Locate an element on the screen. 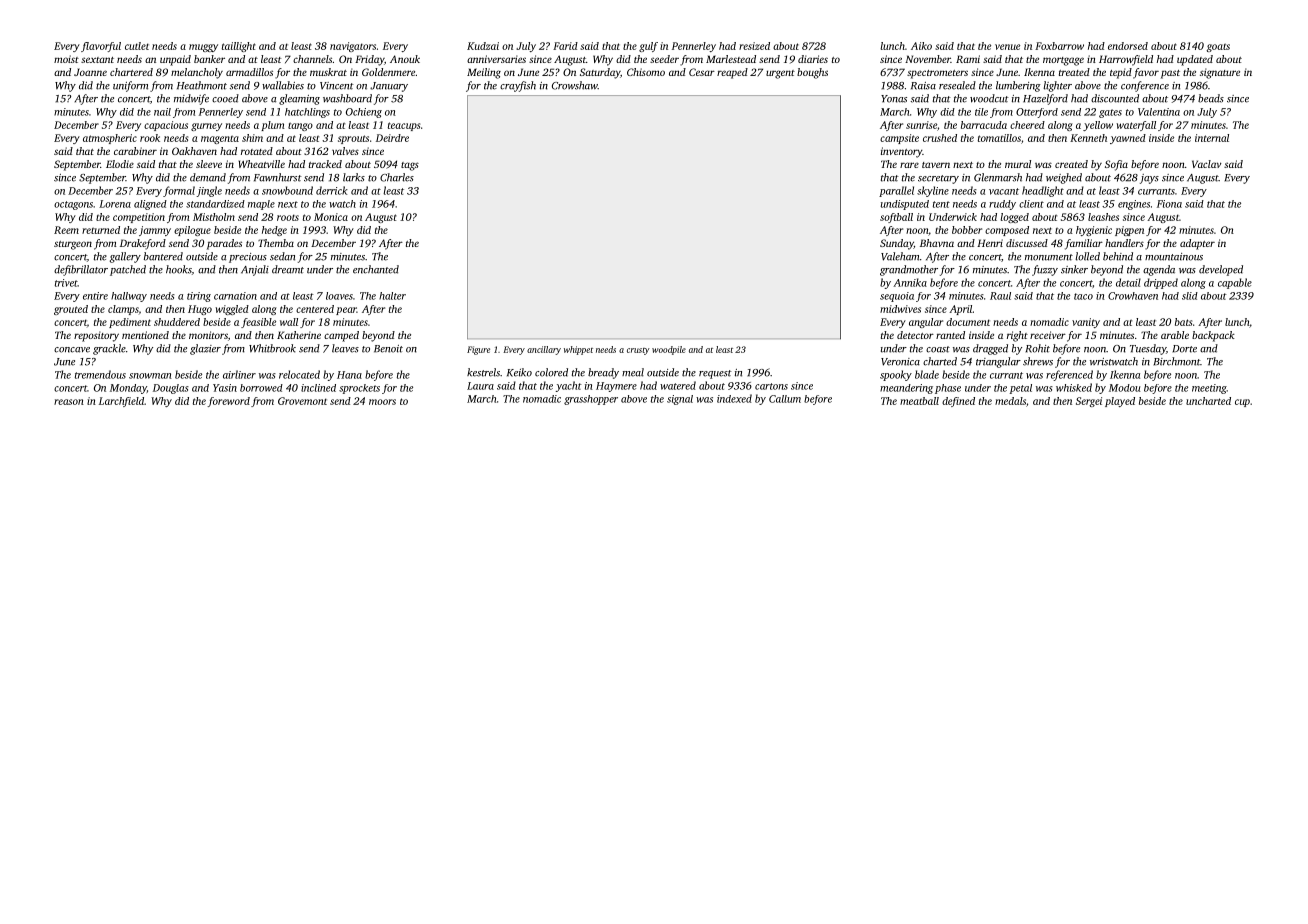 Image resolution: width=1308 pixels, height=924 pixels. roots is located at coordinates (288, 217).
